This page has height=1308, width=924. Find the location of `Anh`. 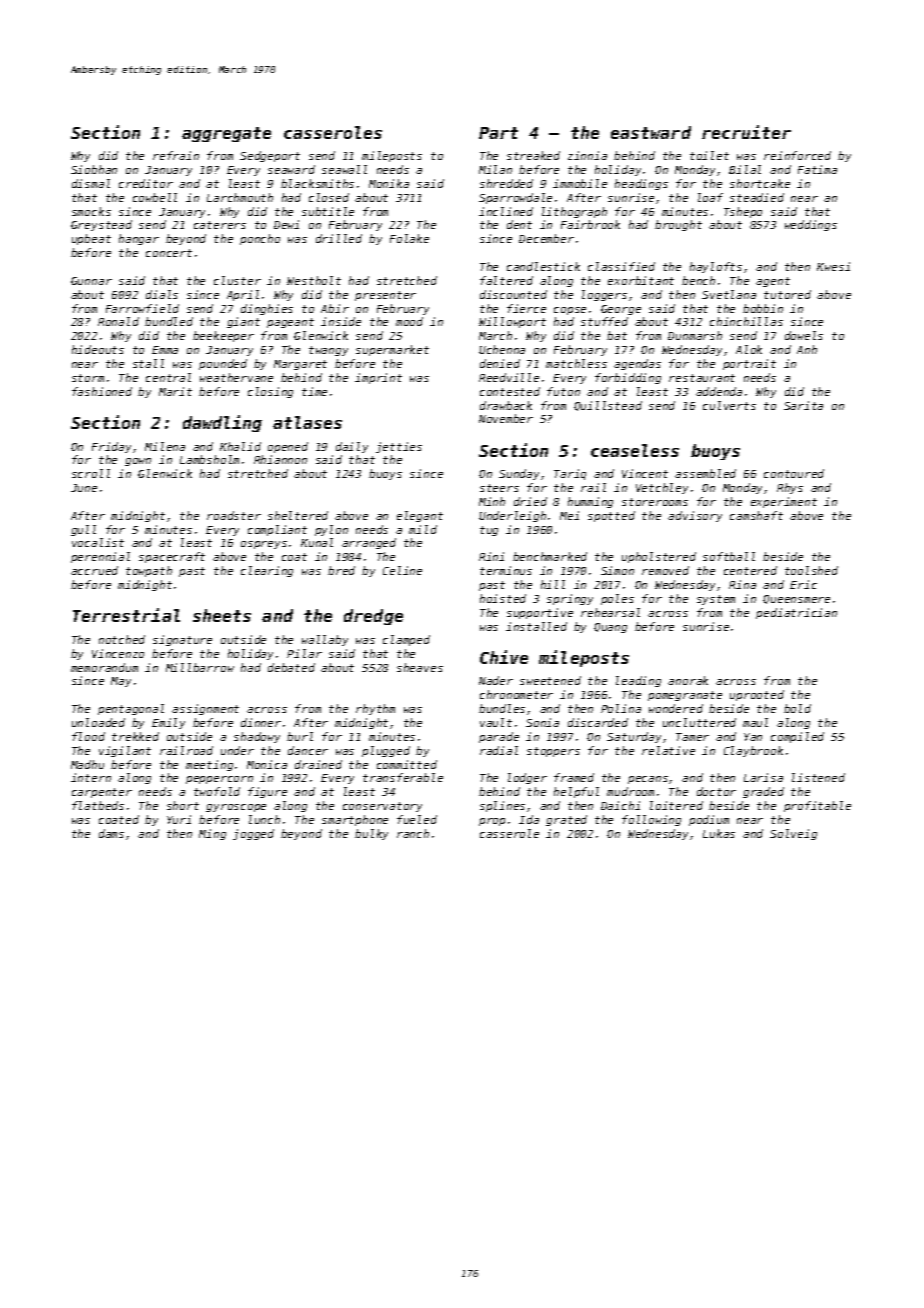

Anh is located at coordinates (807, 349).
